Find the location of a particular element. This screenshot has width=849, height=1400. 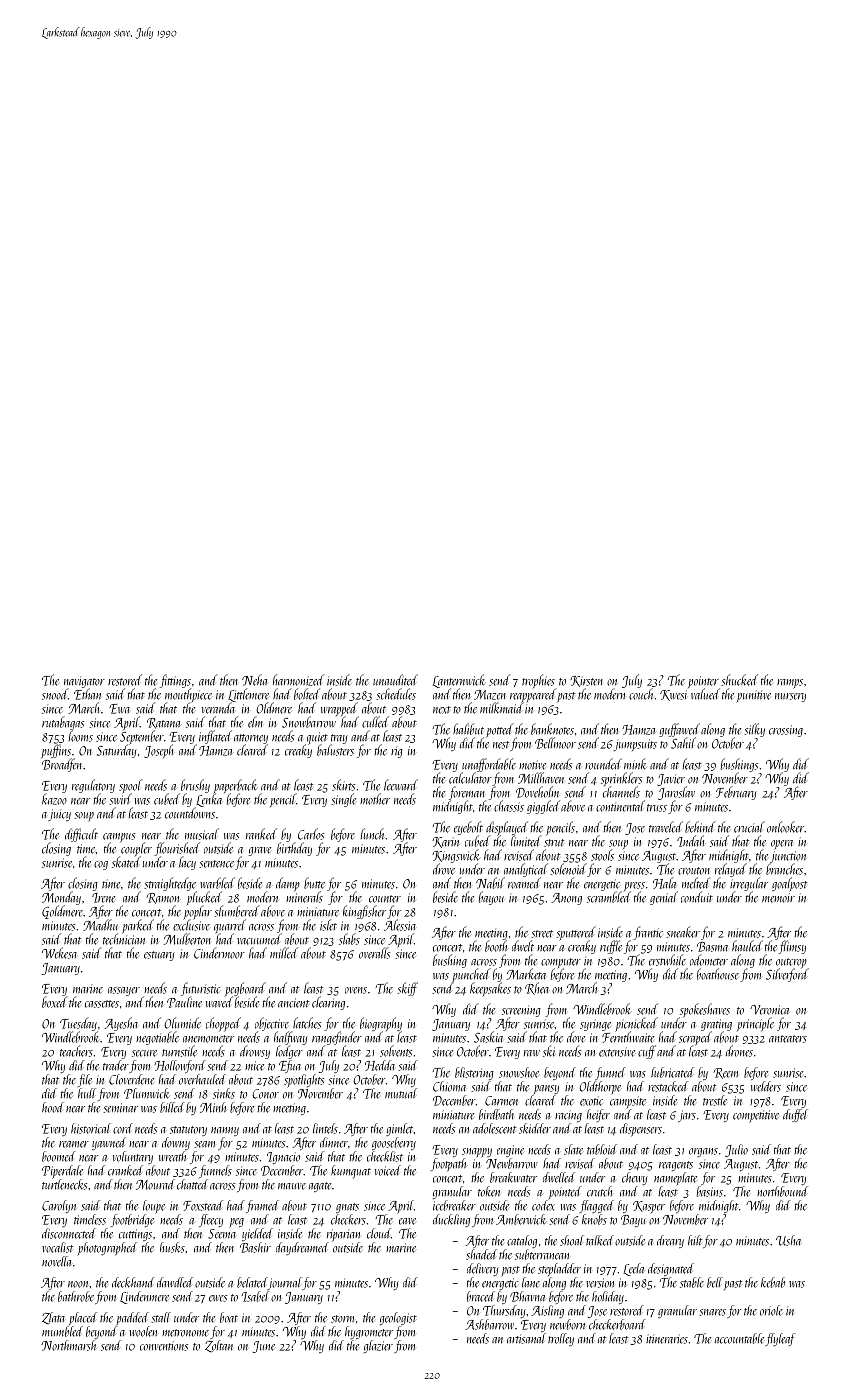

spokeshaves is located at coordinates (704, 1010).
